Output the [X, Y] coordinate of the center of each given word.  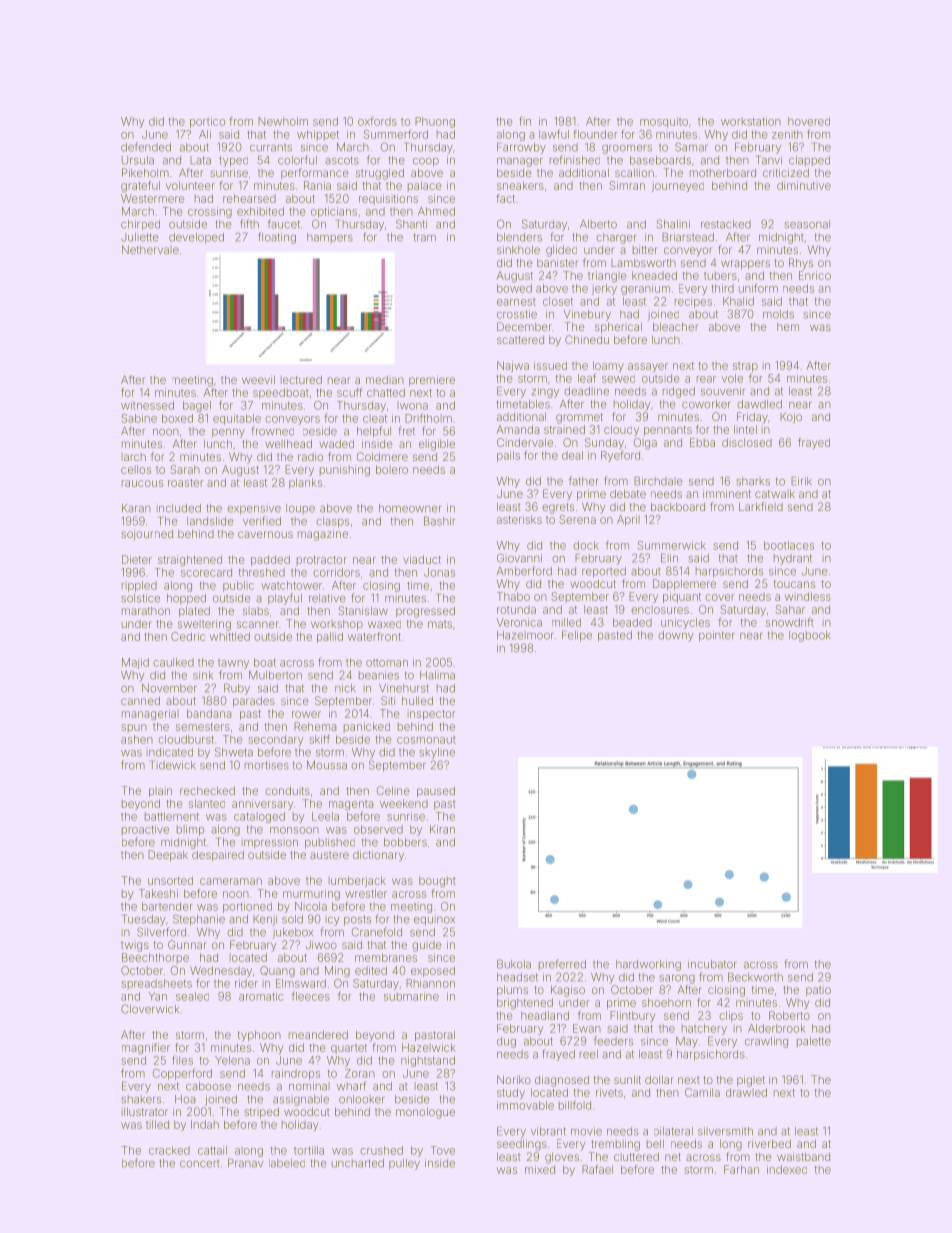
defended [146, 147]
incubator [712, 964]
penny [228, 433]
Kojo [791, 418]
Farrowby [521, 148]
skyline [437, 753]
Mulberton [275, 675]
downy [675, 636]
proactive [145, 830]
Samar [691, 147]
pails [508, 456]
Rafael [597, 1169]
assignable [301, 1100]
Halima [437, 675]
